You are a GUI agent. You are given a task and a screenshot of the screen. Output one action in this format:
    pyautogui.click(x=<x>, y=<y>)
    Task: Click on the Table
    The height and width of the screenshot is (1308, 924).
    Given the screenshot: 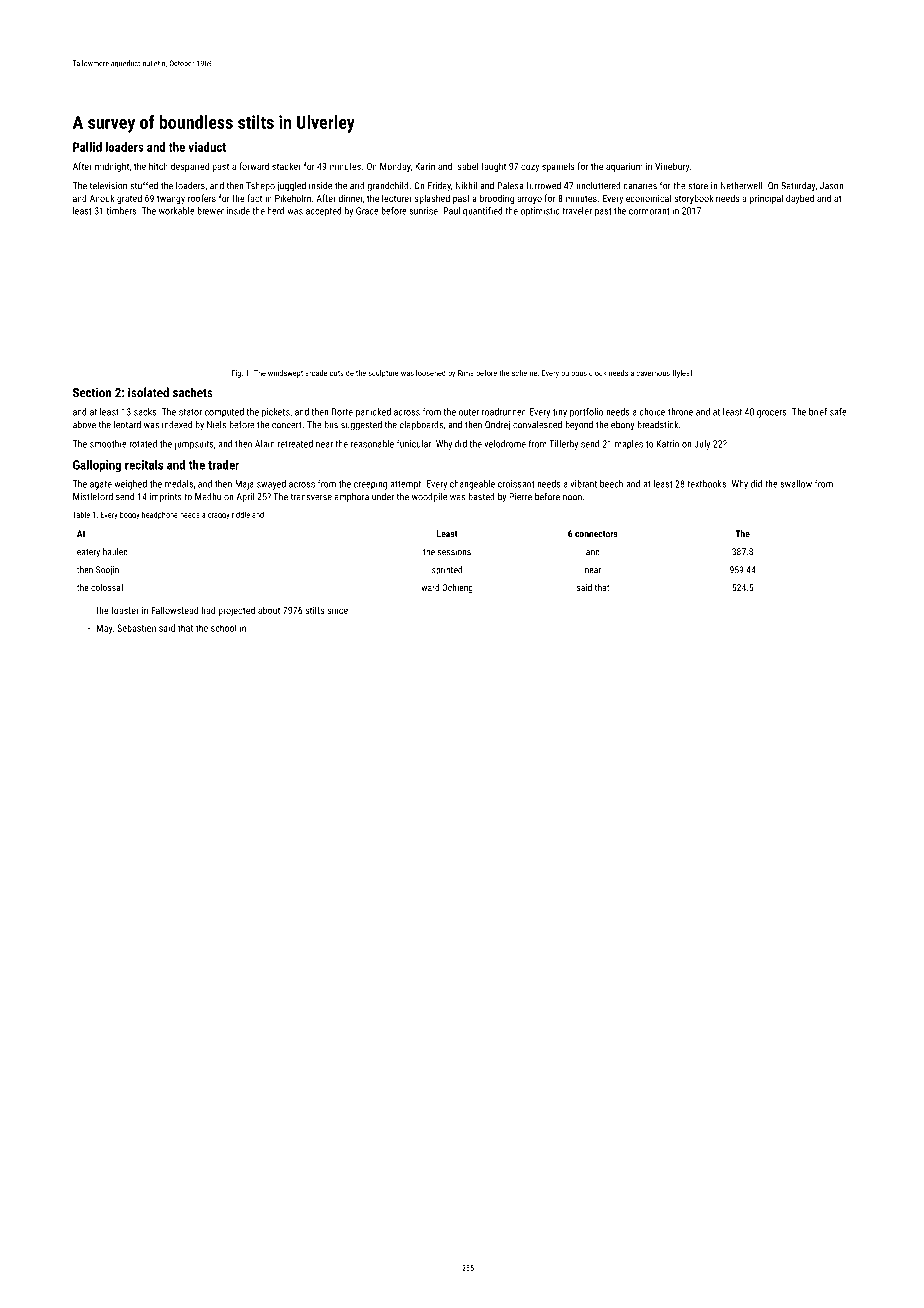 What is the action you would take?
    pyautogui.click(x=81, y=514)
